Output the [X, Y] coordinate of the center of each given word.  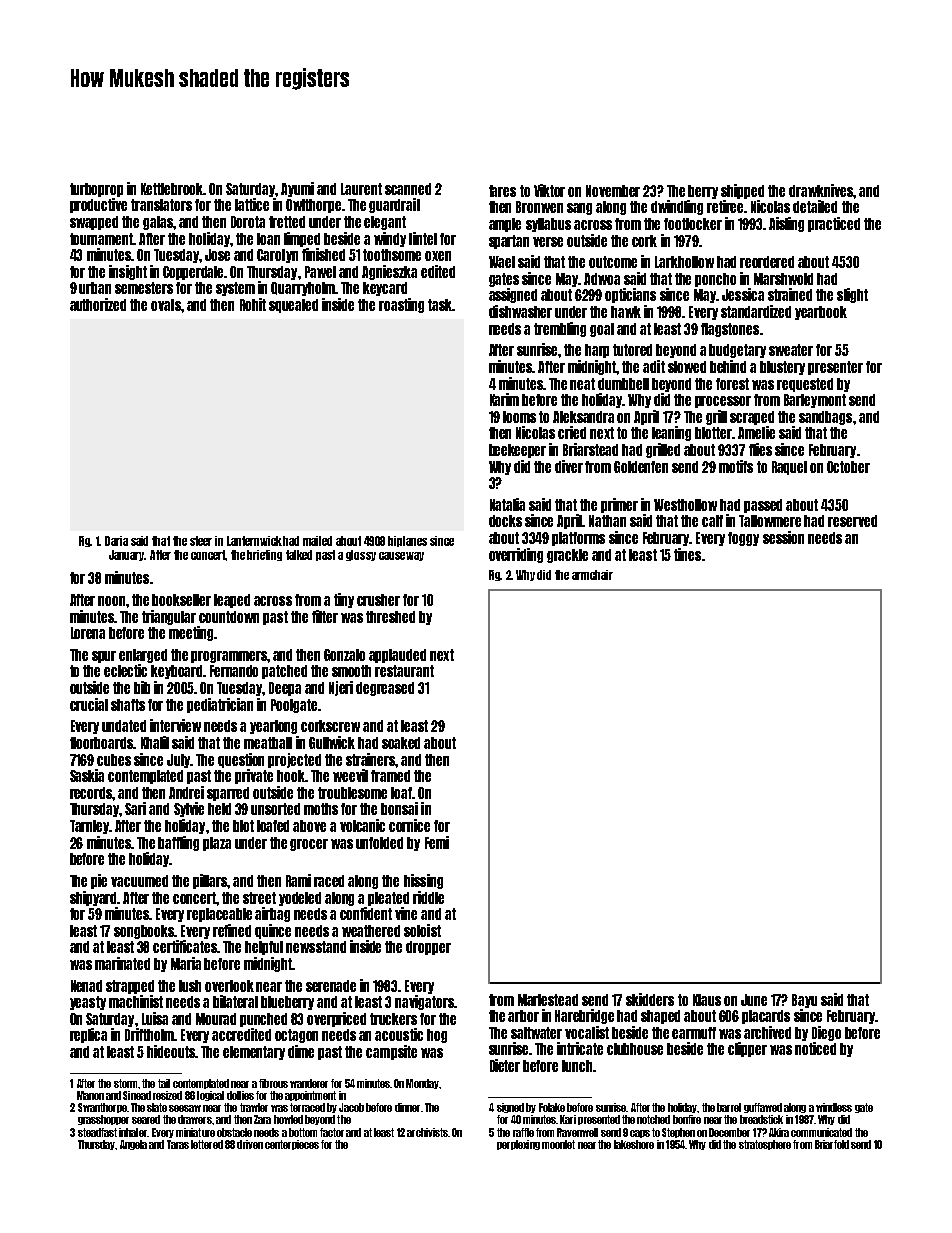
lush [190, 986]
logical [210, 1096]
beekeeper [517, 451]
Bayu [804, 1001]
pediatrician [220, 705]
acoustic [399, 1034]
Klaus [707, 1000]
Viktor [549, 190]
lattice [252, 204]
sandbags [825, 418]
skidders [650, 999]
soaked [401, 743]
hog [437, 1036]
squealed [293, 306]
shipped [742, 191]
